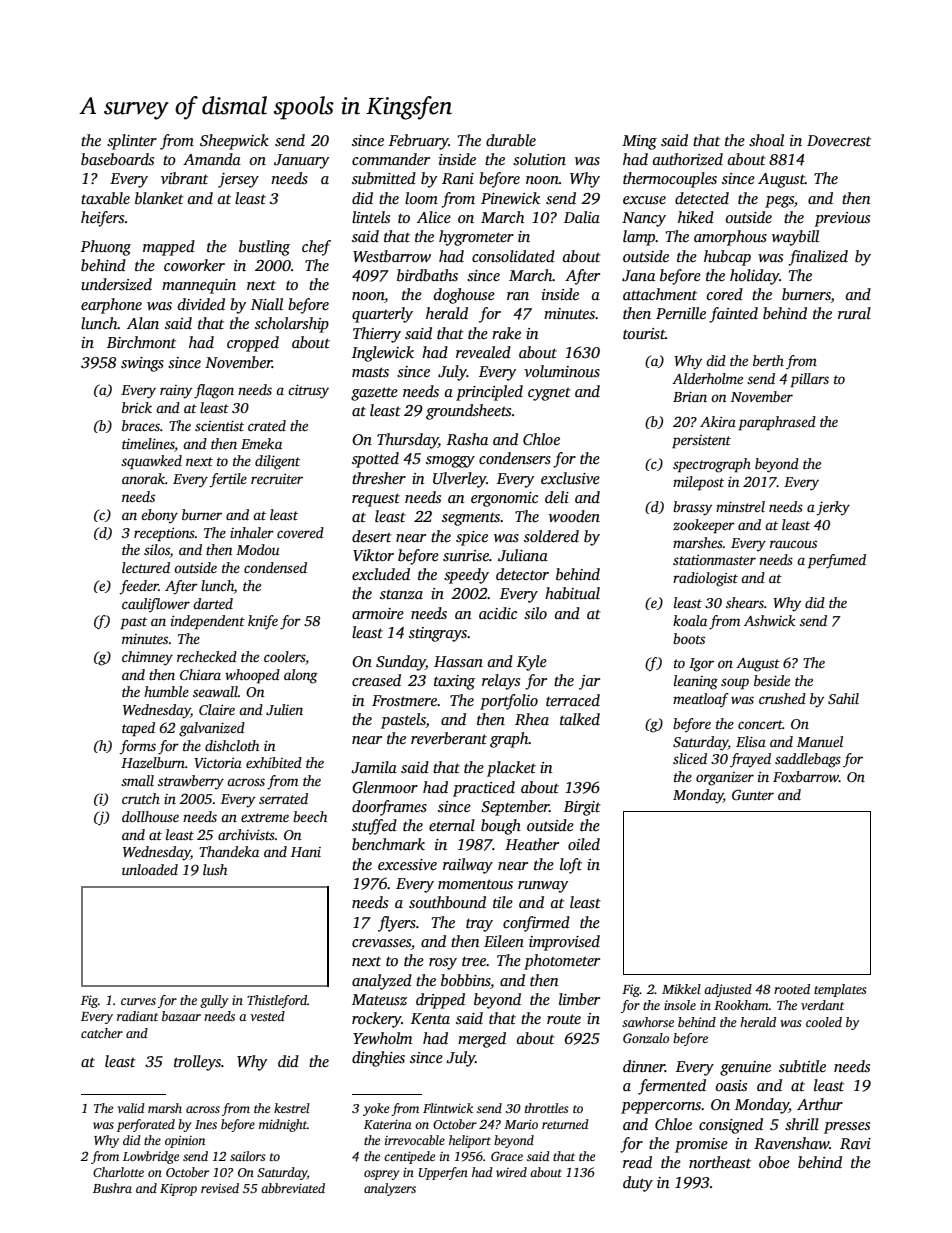  What do you see at coordinates (546, 1108) in the screenshot?
I see `throttles` at bounding box center [546, 1108].
